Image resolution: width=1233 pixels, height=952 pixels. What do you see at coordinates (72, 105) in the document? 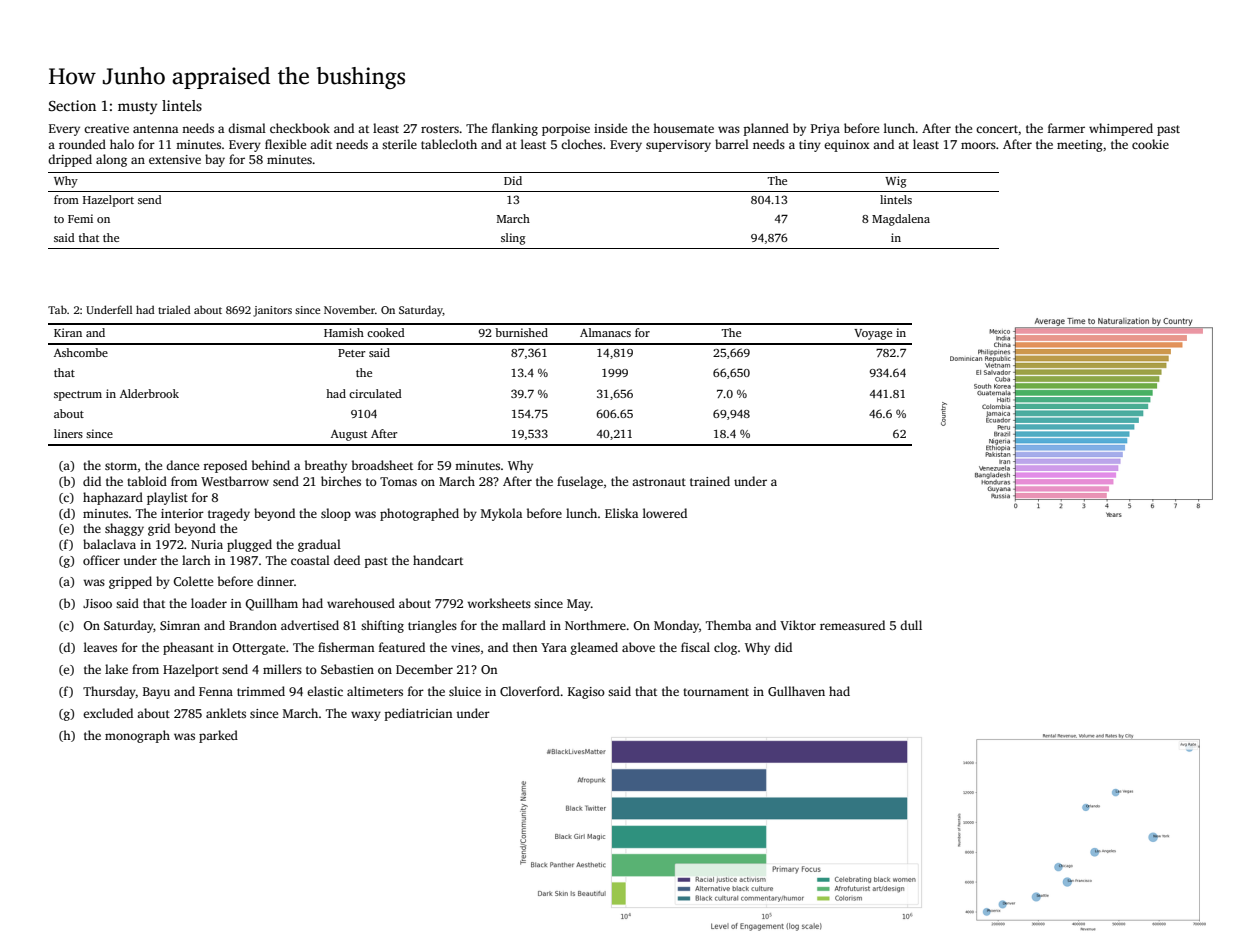
I see `Section` at bounding box center [72, 105].
